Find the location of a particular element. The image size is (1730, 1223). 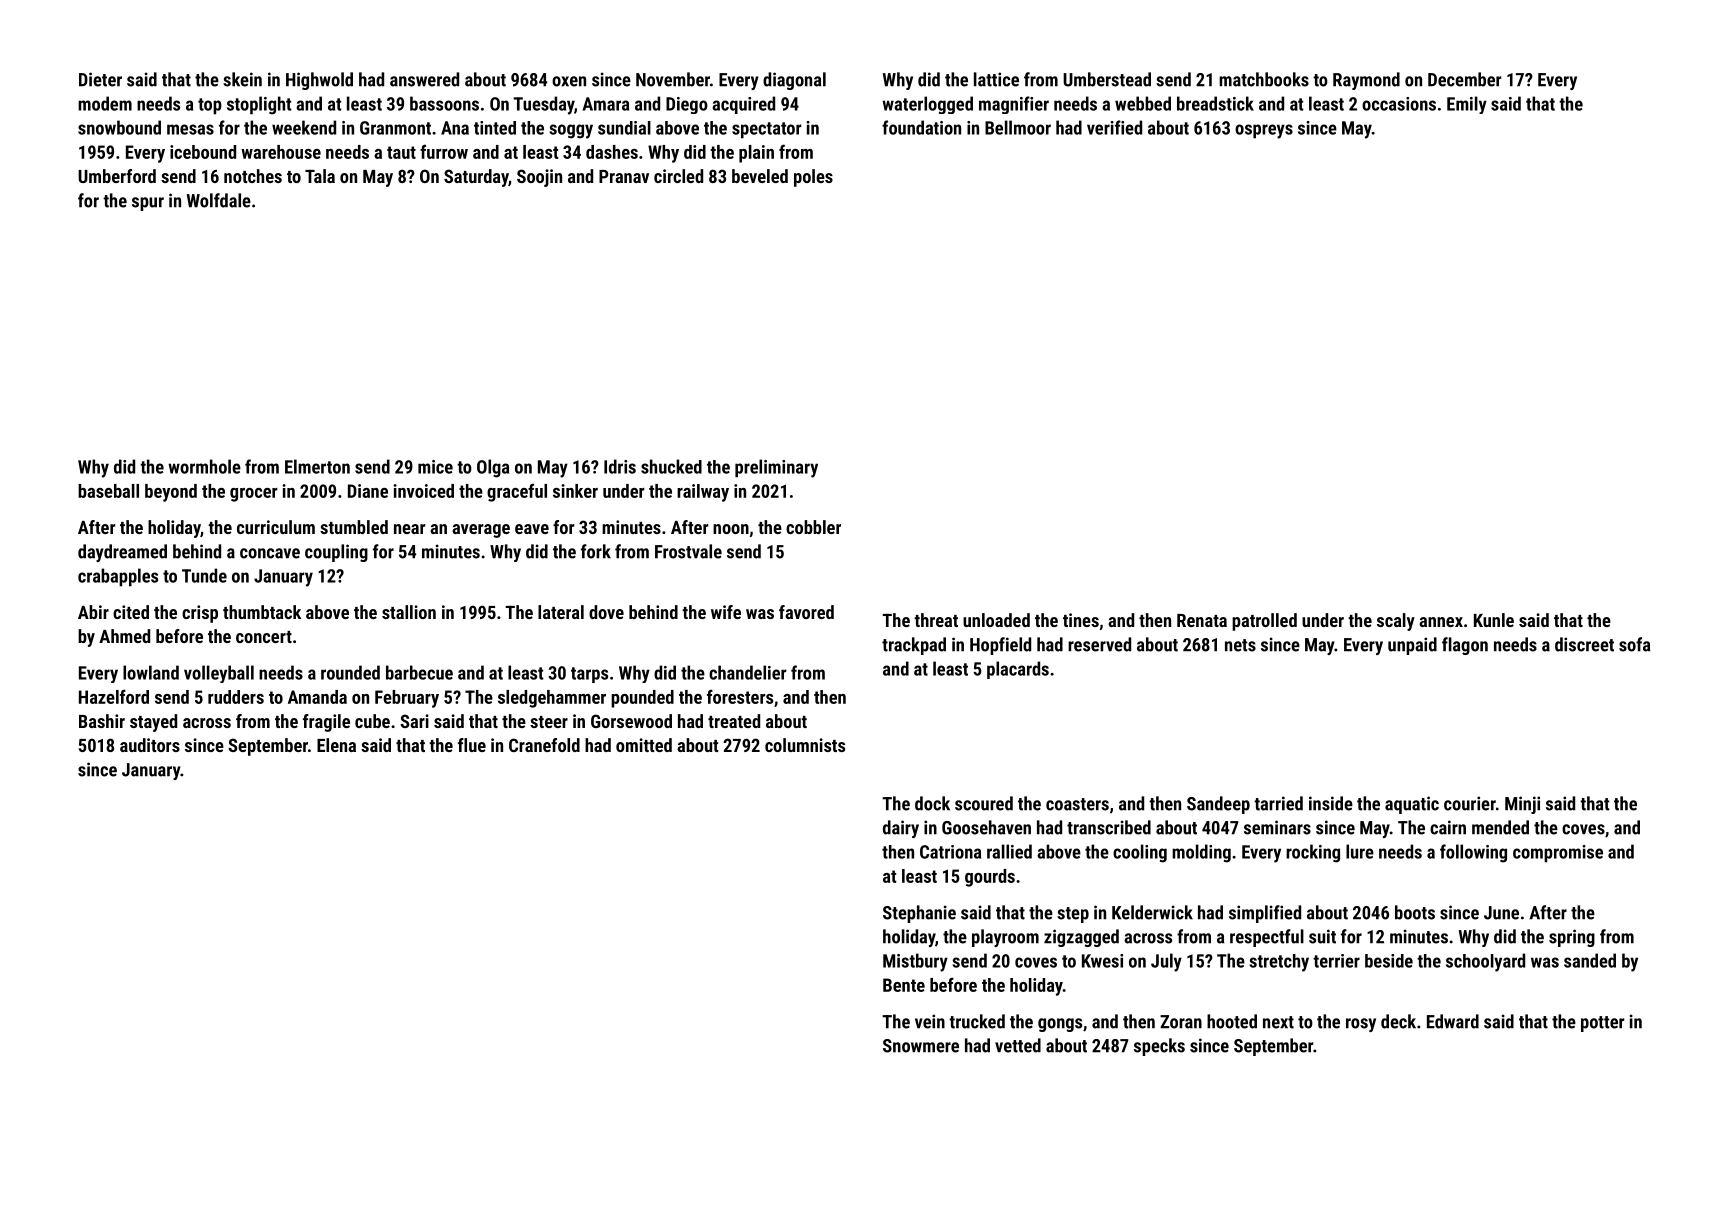

mice is located at coordinates (435, 467).
